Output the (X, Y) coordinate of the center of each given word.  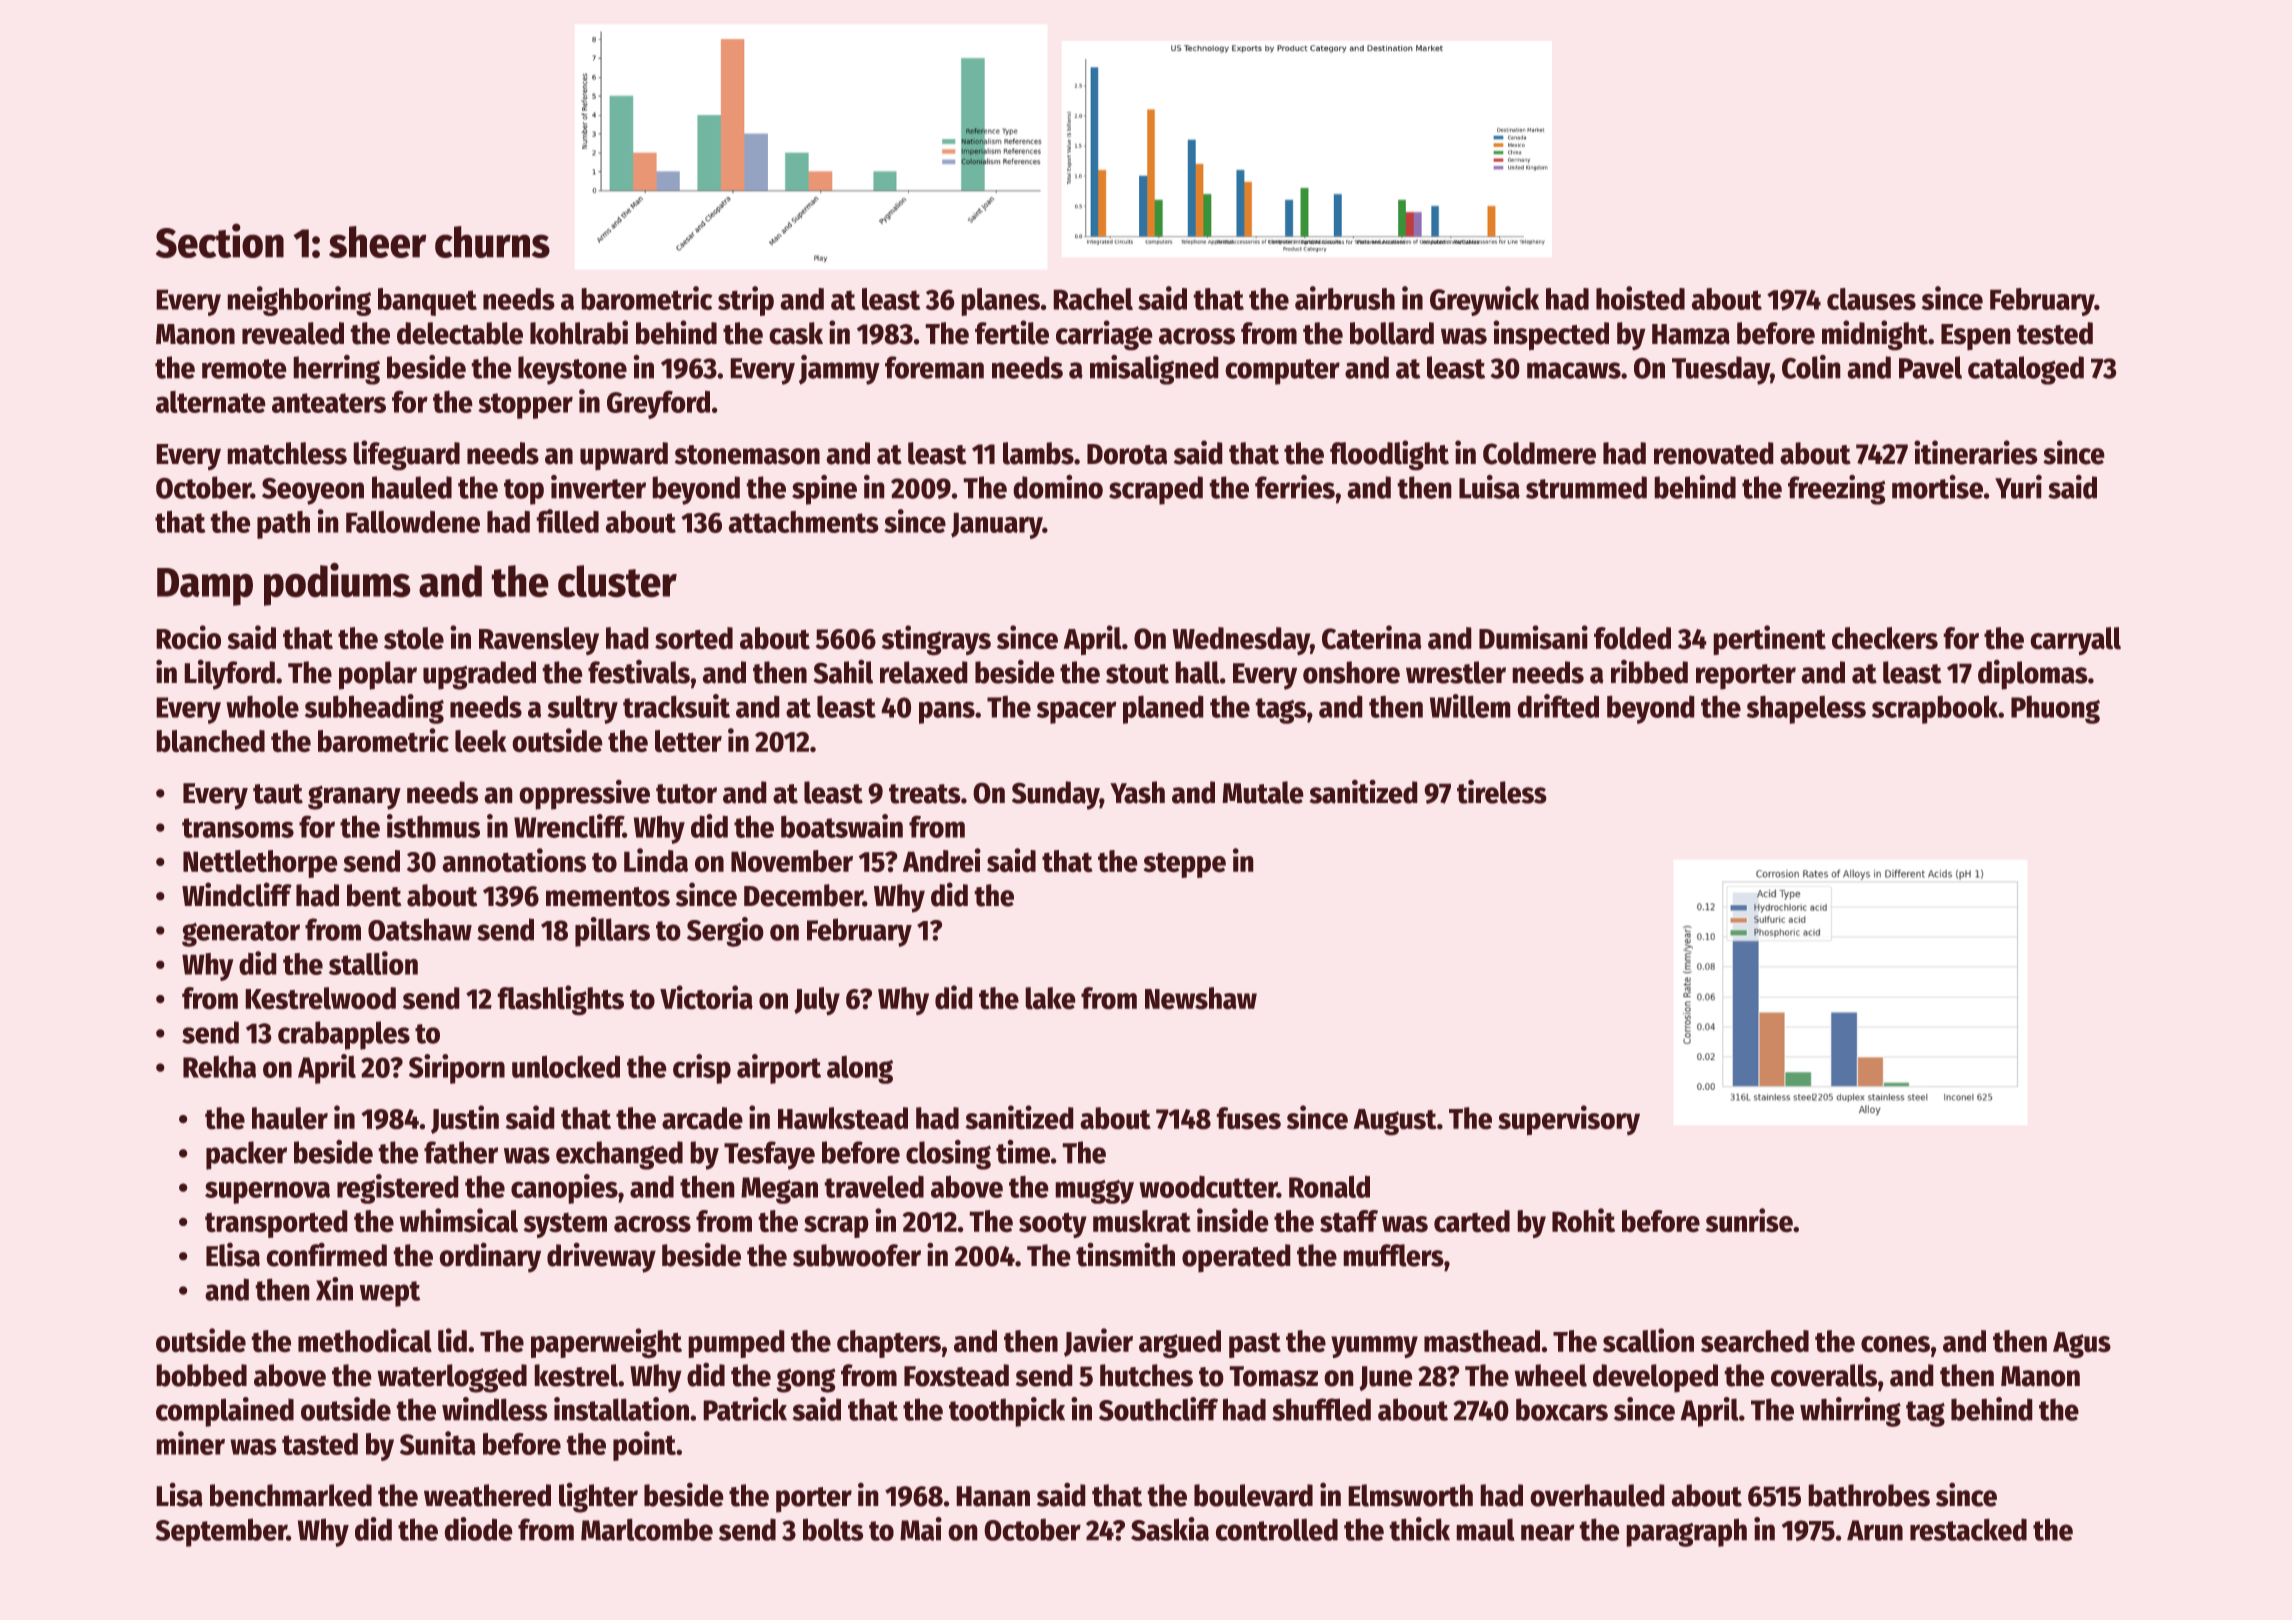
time (1023, 1151)
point (644, 1446)
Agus (2082, 1345)
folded (1632, 638)
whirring (1850, 1412)
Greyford (658, 404)
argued (1180, 1344)
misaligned (1154, 370)
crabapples (344, 1035)
